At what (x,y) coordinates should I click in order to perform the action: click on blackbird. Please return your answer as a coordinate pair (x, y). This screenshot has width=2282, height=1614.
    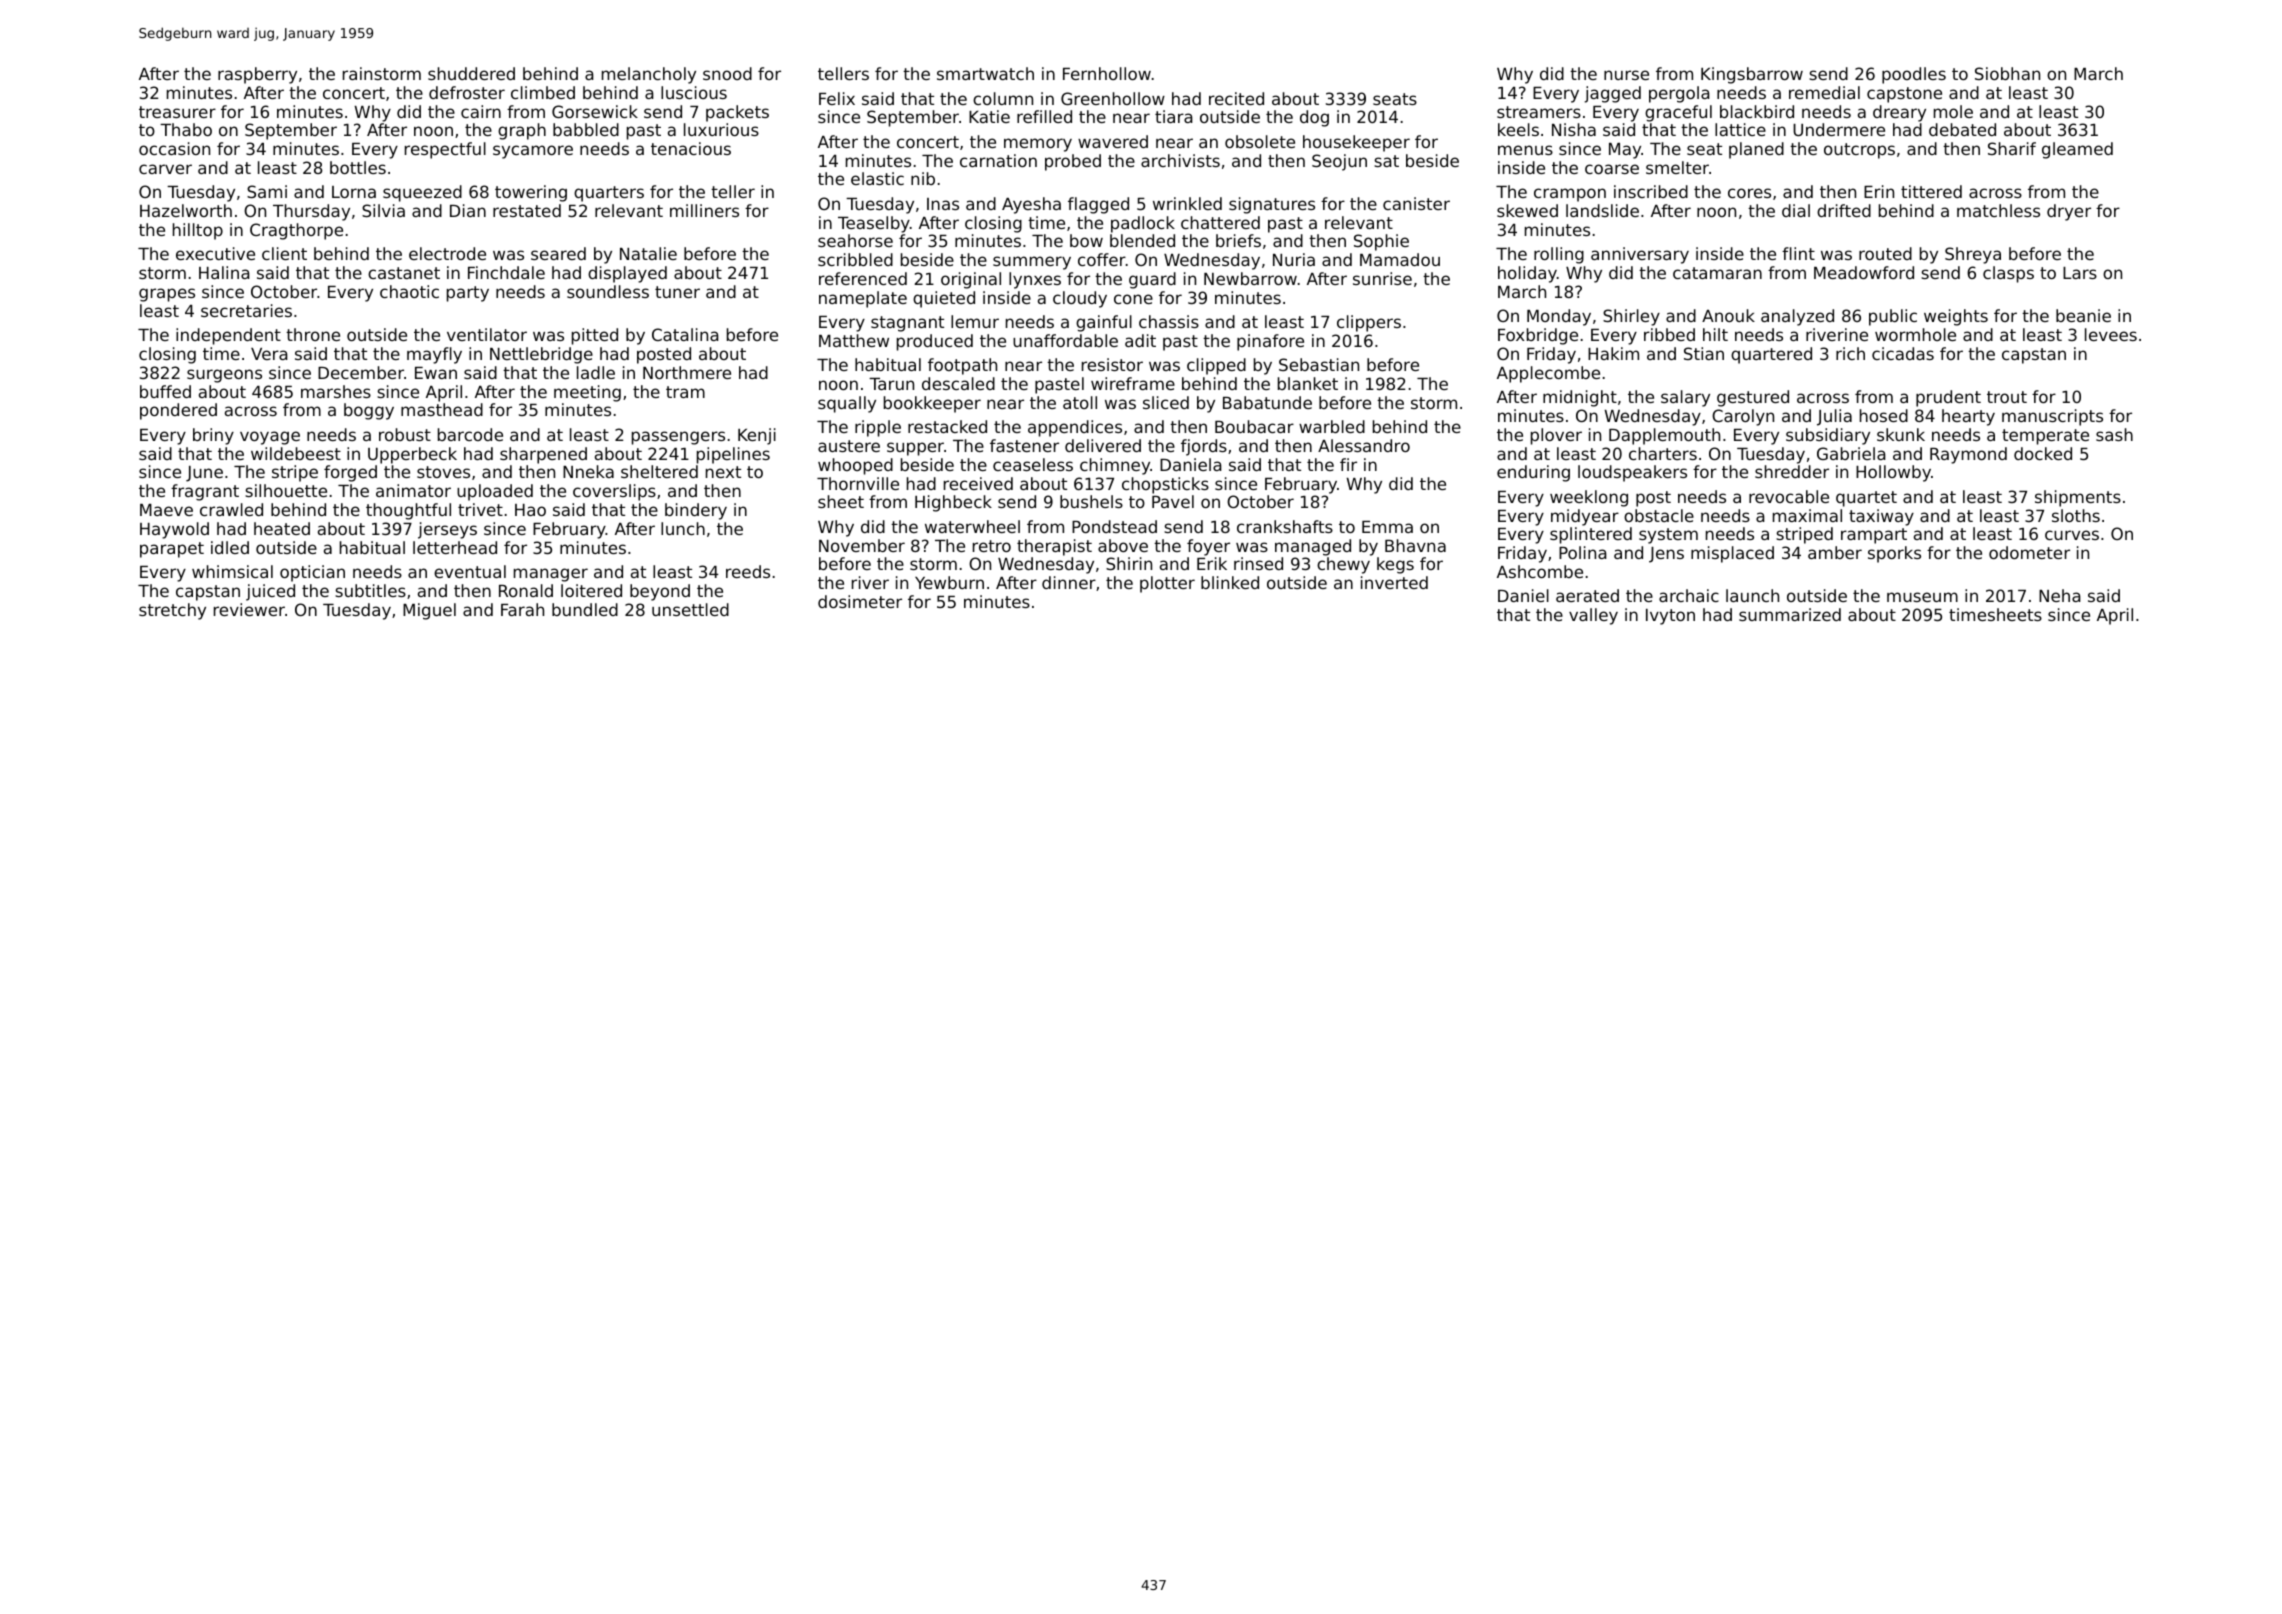
    Looking at the image, I should click on (1757, 111).
